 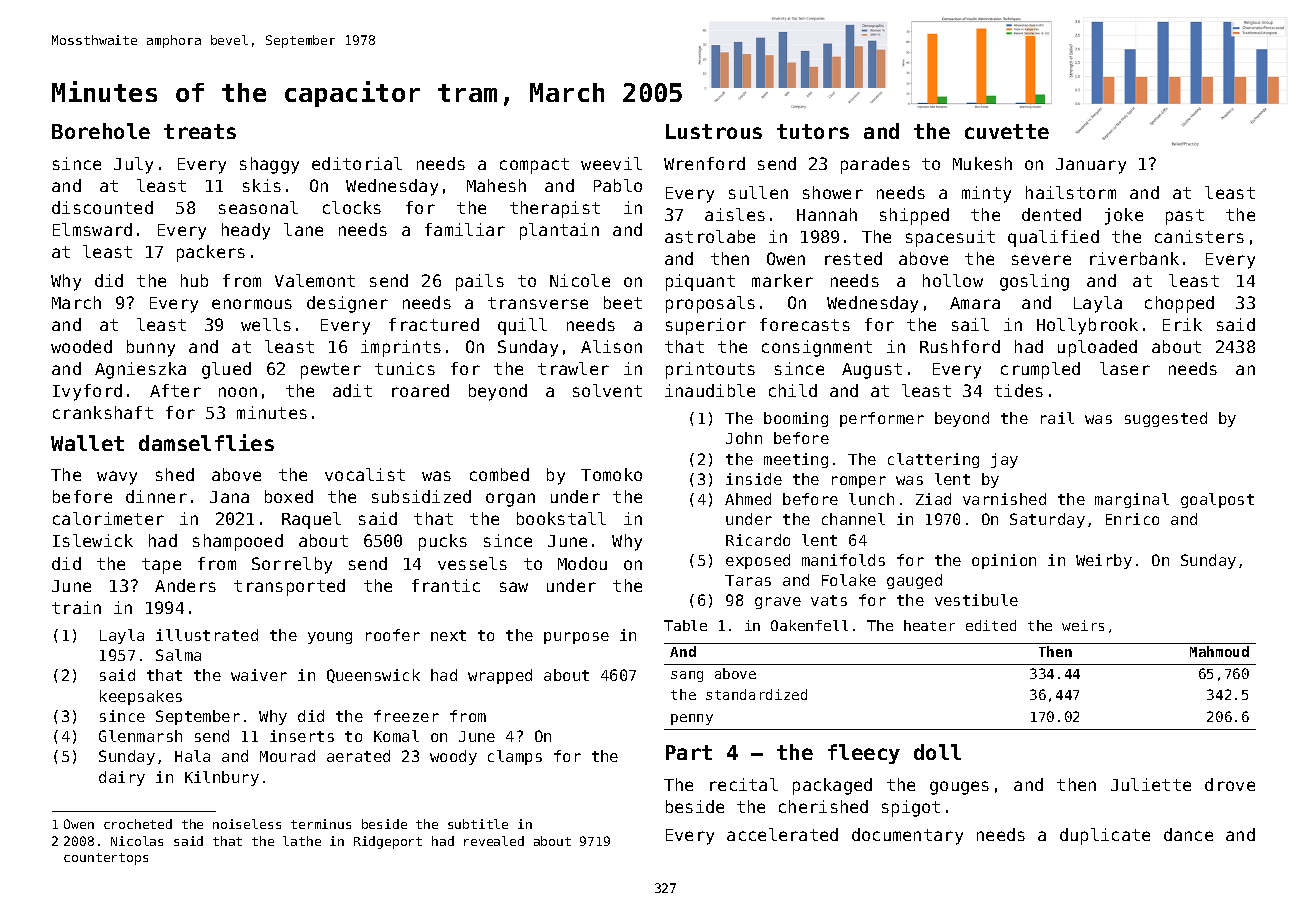 I want to click on pails, so click(x=480, y=282).
